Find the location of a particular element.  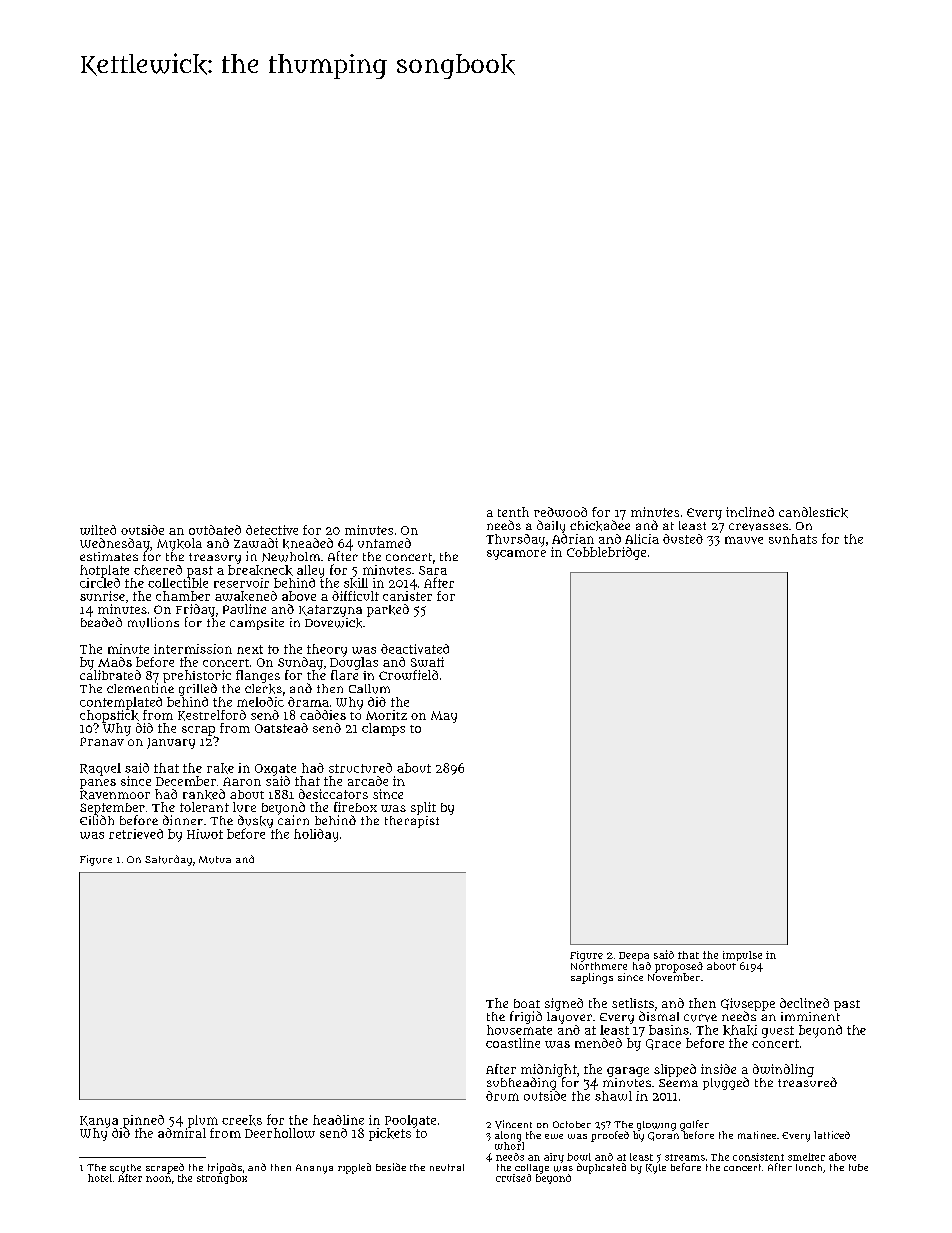

Mutua is located at coordinates (215, 860).
